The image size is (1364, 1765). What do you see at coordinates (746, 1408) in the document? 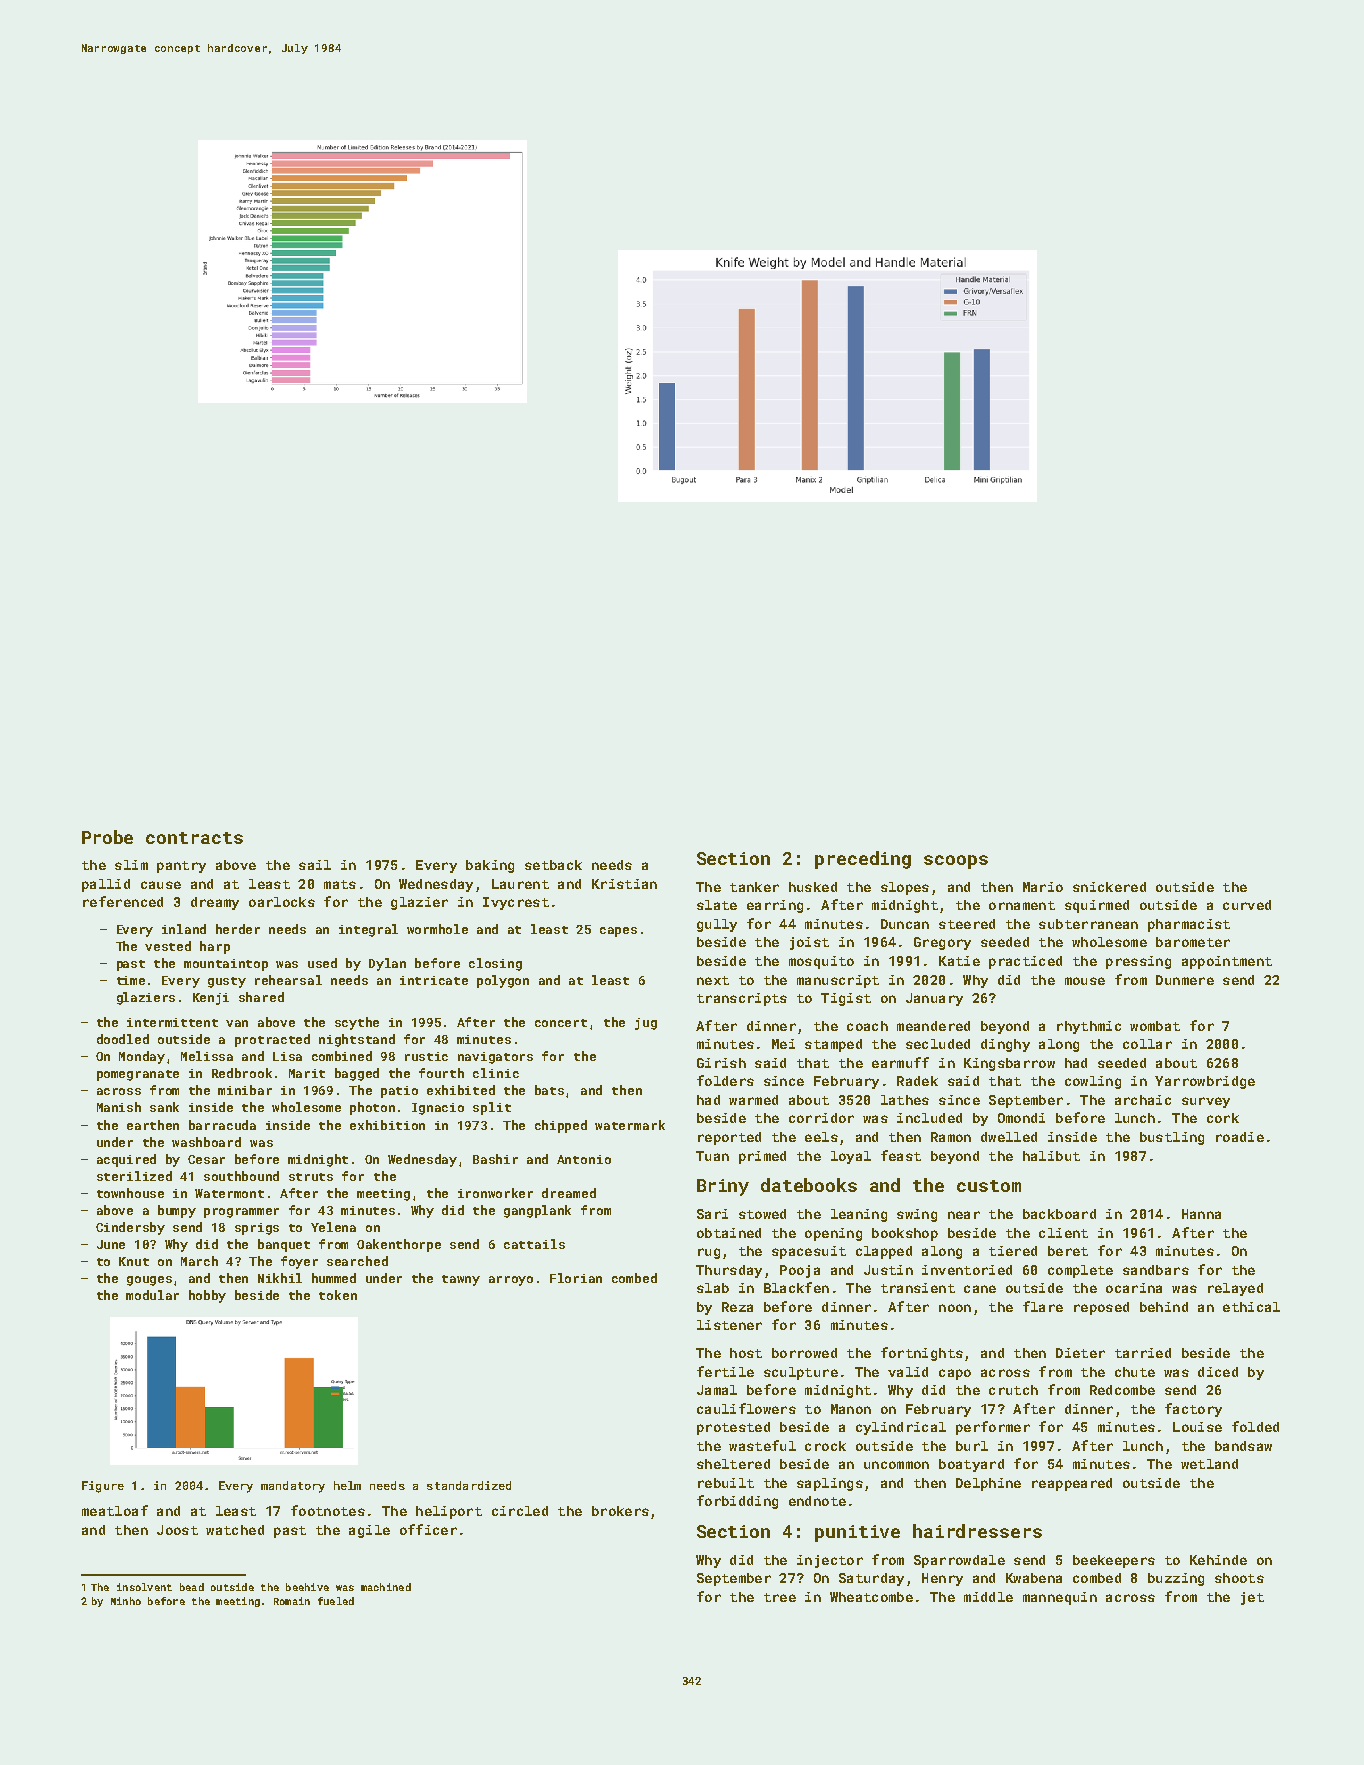
I see `cauliflowers` at bounding box center [746, 1408].
